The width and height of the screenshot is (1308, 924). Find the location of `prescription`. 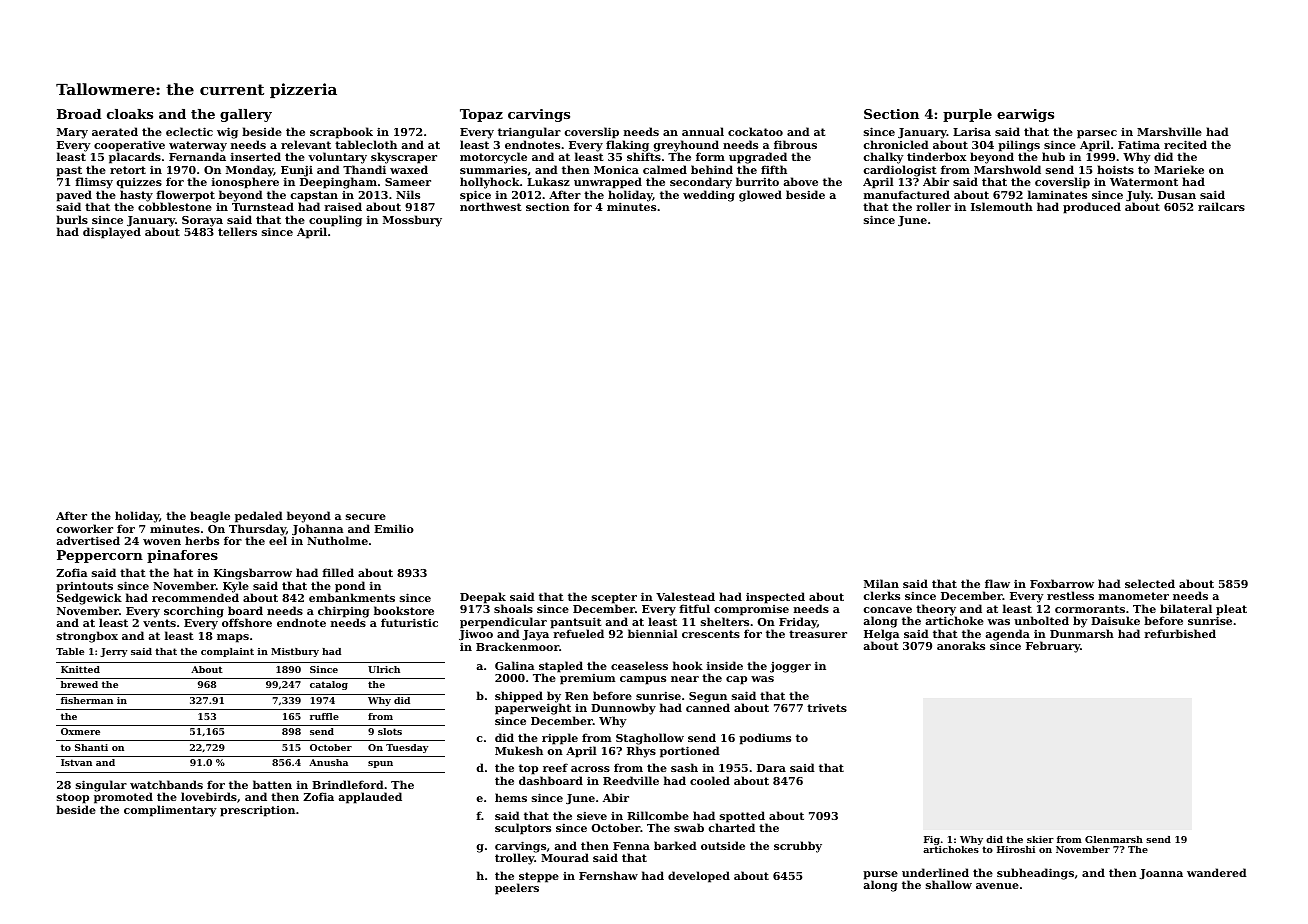

prescription is located at coordinates (257, 811).
